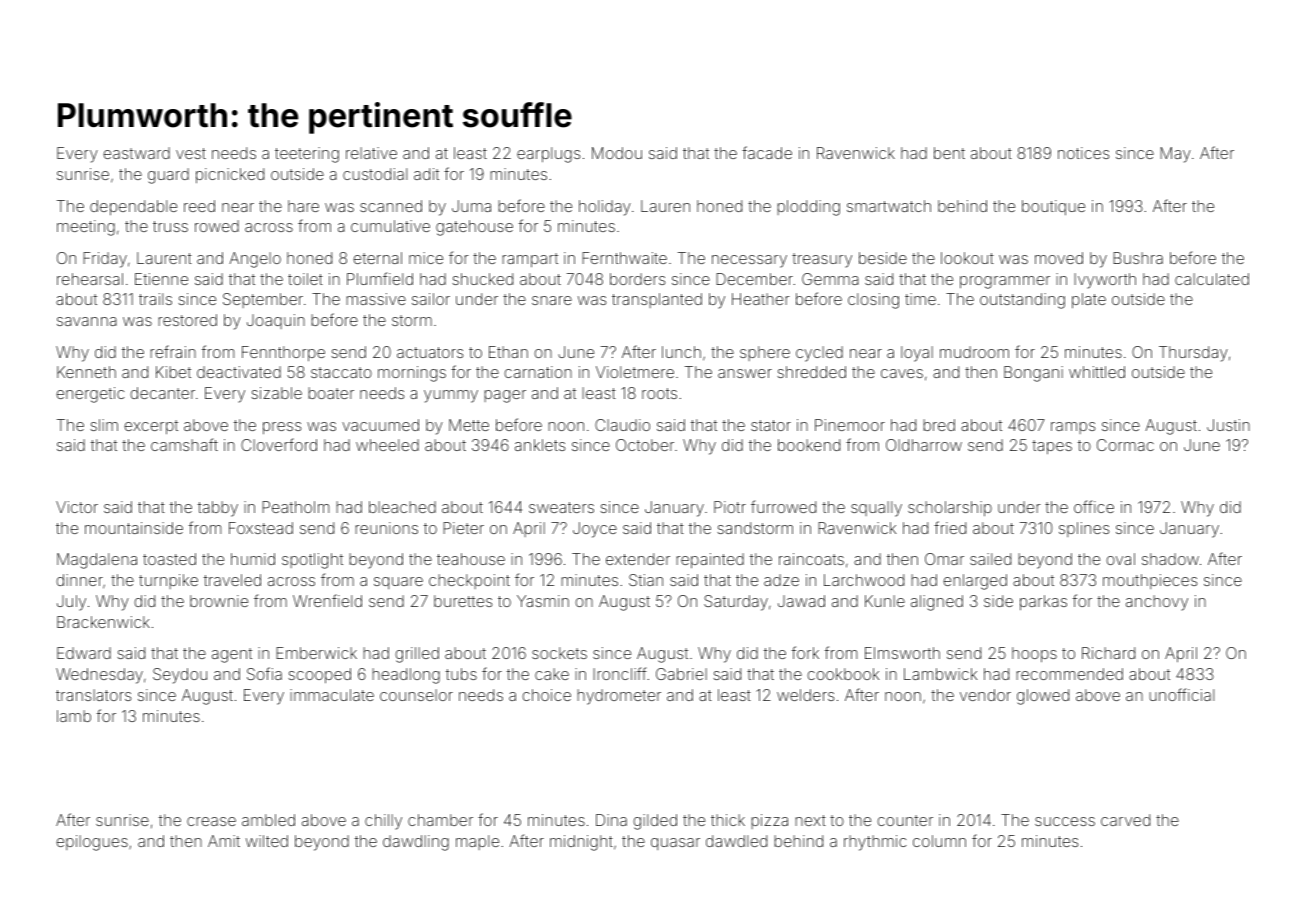  What do you see at coordinates (1150, 581) in the image?
I see `mouthpieces` at bounding box center [1150, 581].
